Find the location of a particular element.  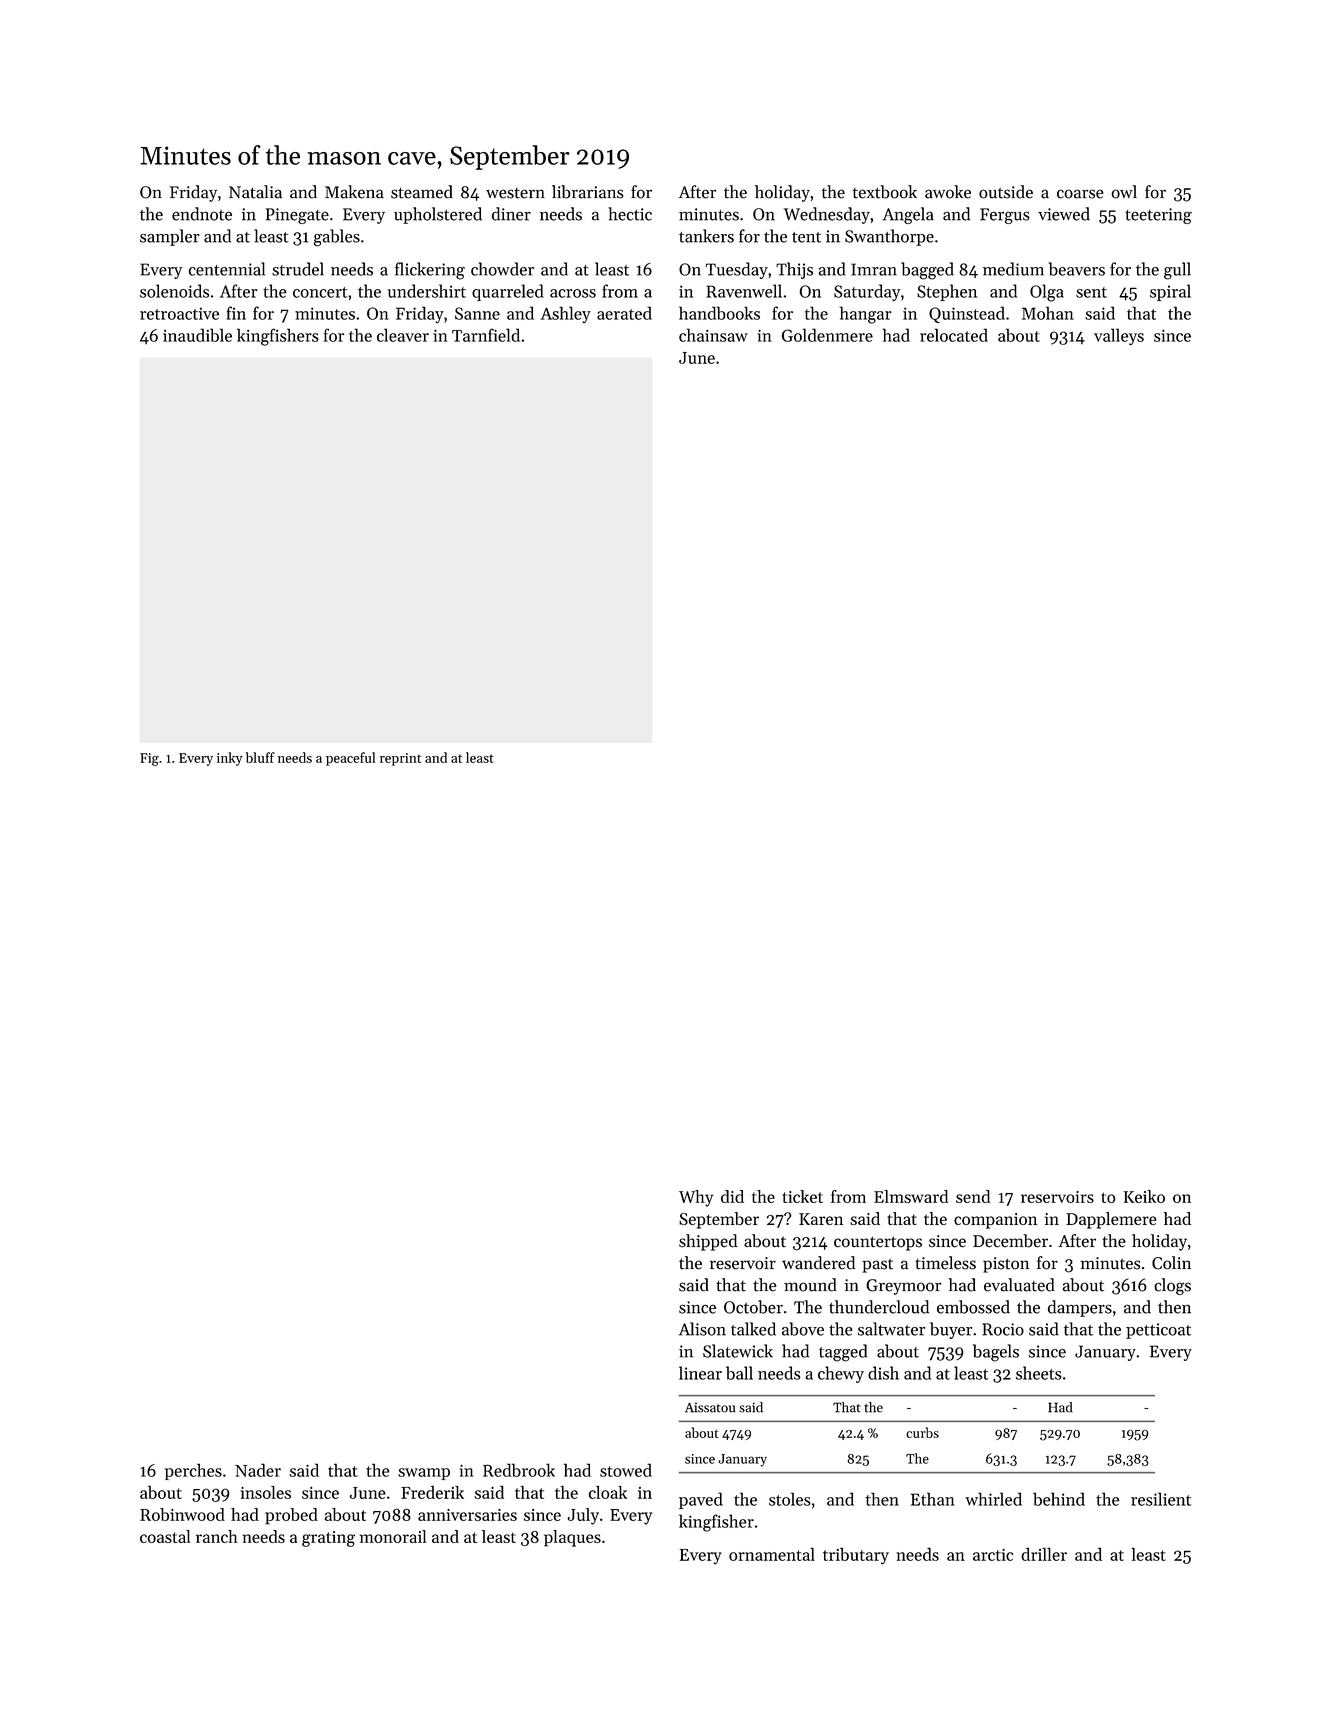

relocated is located at coordinates (954, 335).
